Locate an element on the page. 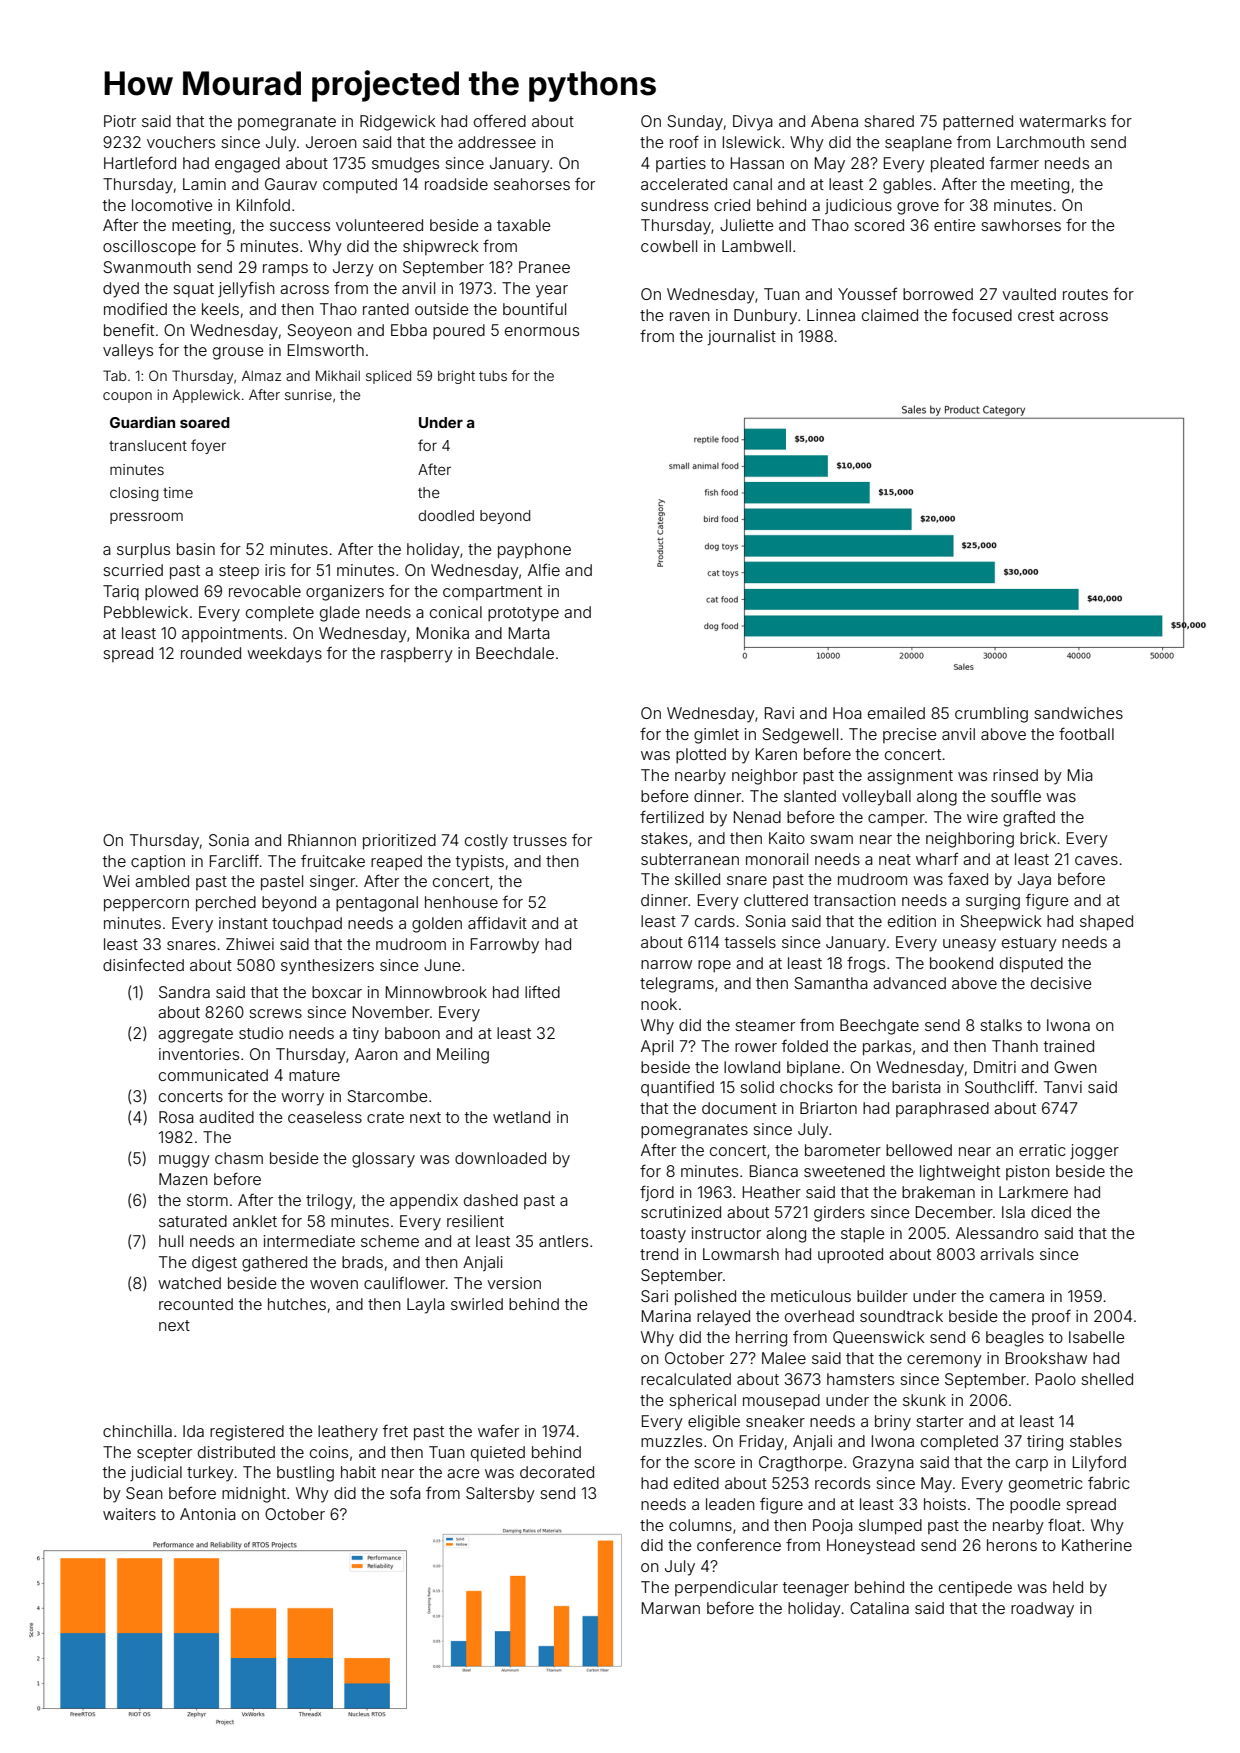 This page has height=1753, width=1240. roadway is located at coordinates (1042, 1610).
